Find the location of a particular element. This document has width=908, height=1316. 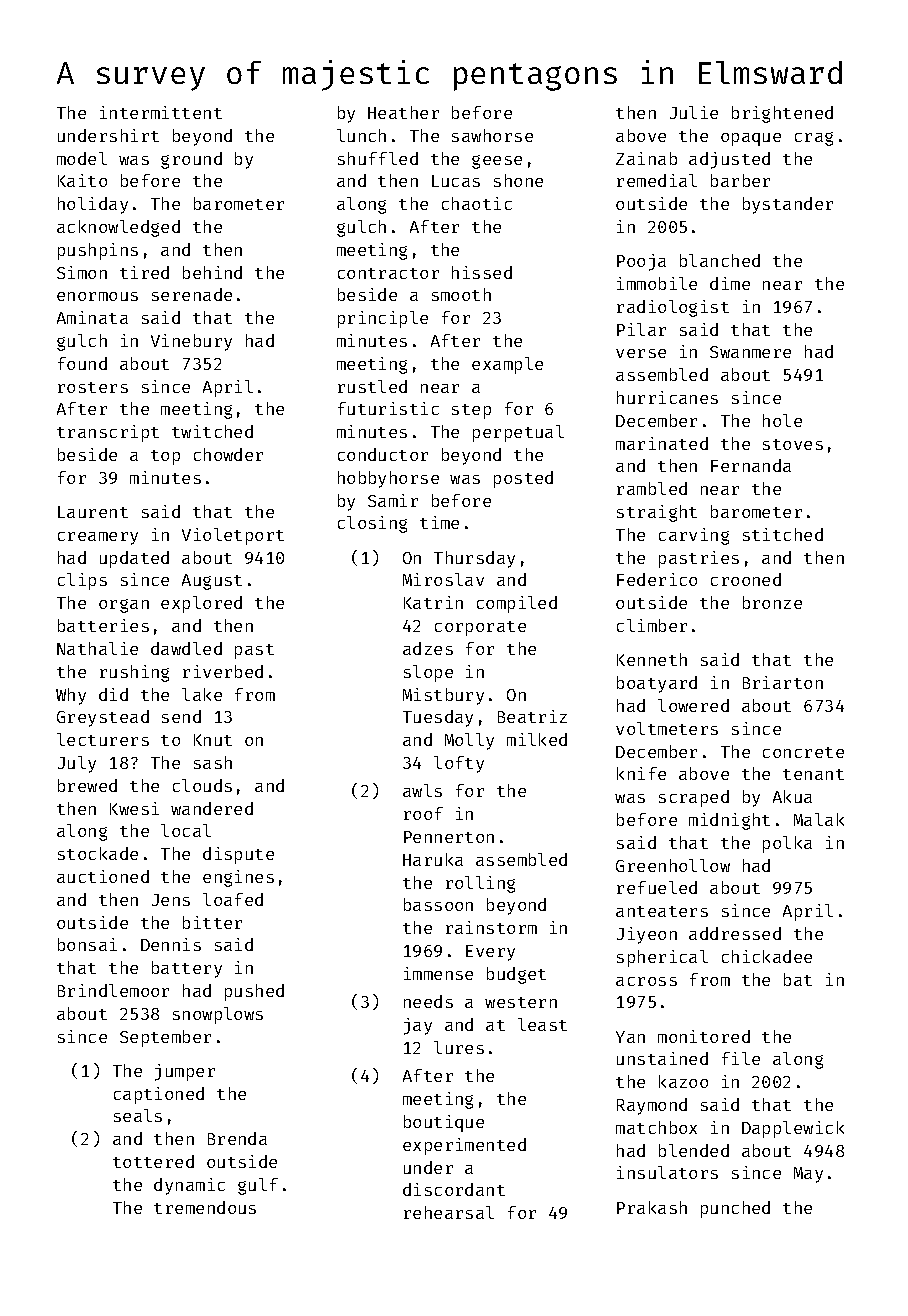

Beatriz is located at coordinates (532, 716).
